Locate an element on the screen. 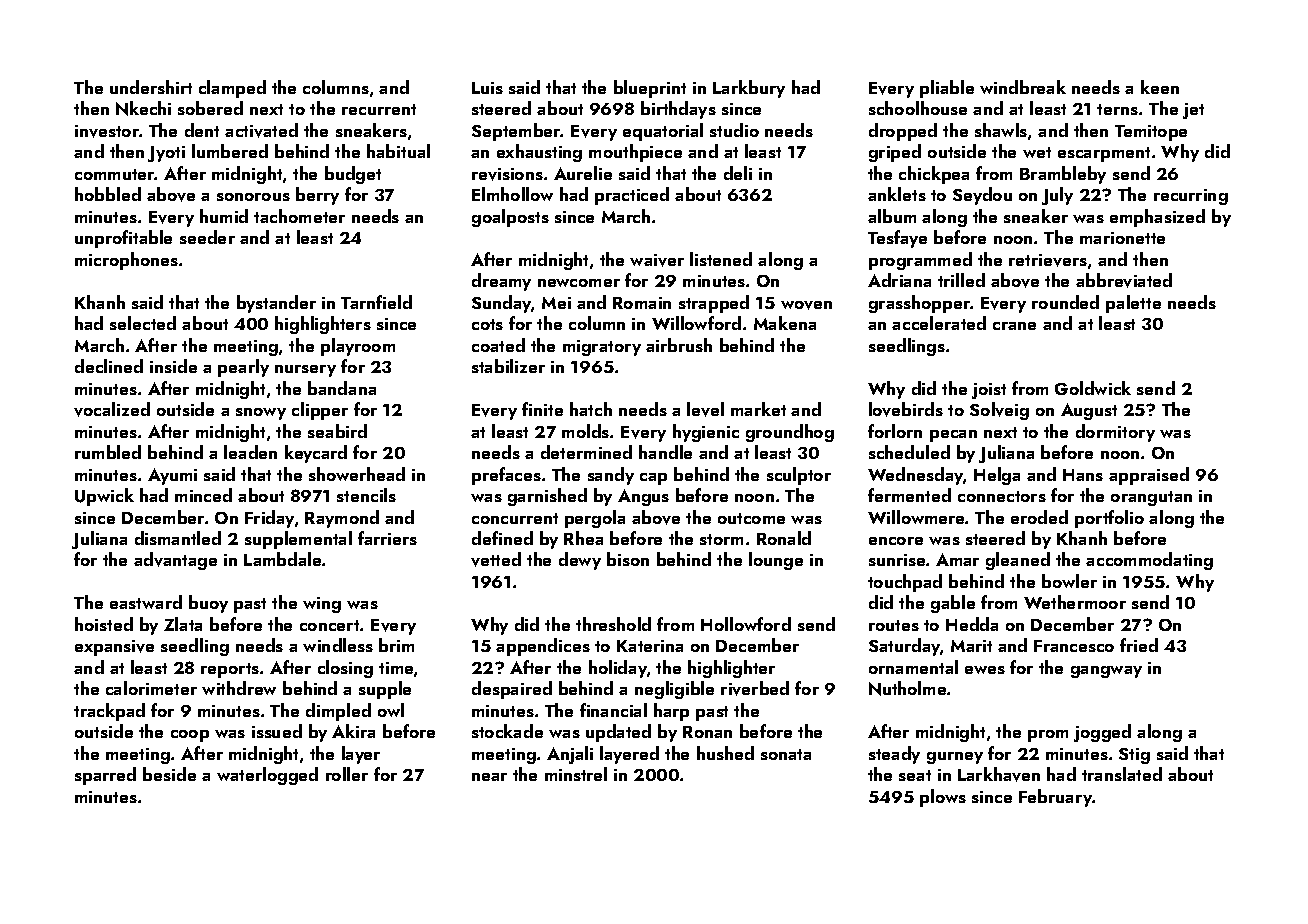 This screenshot has width=1308, height=924. Luis is located at coordinates (487, 88).
